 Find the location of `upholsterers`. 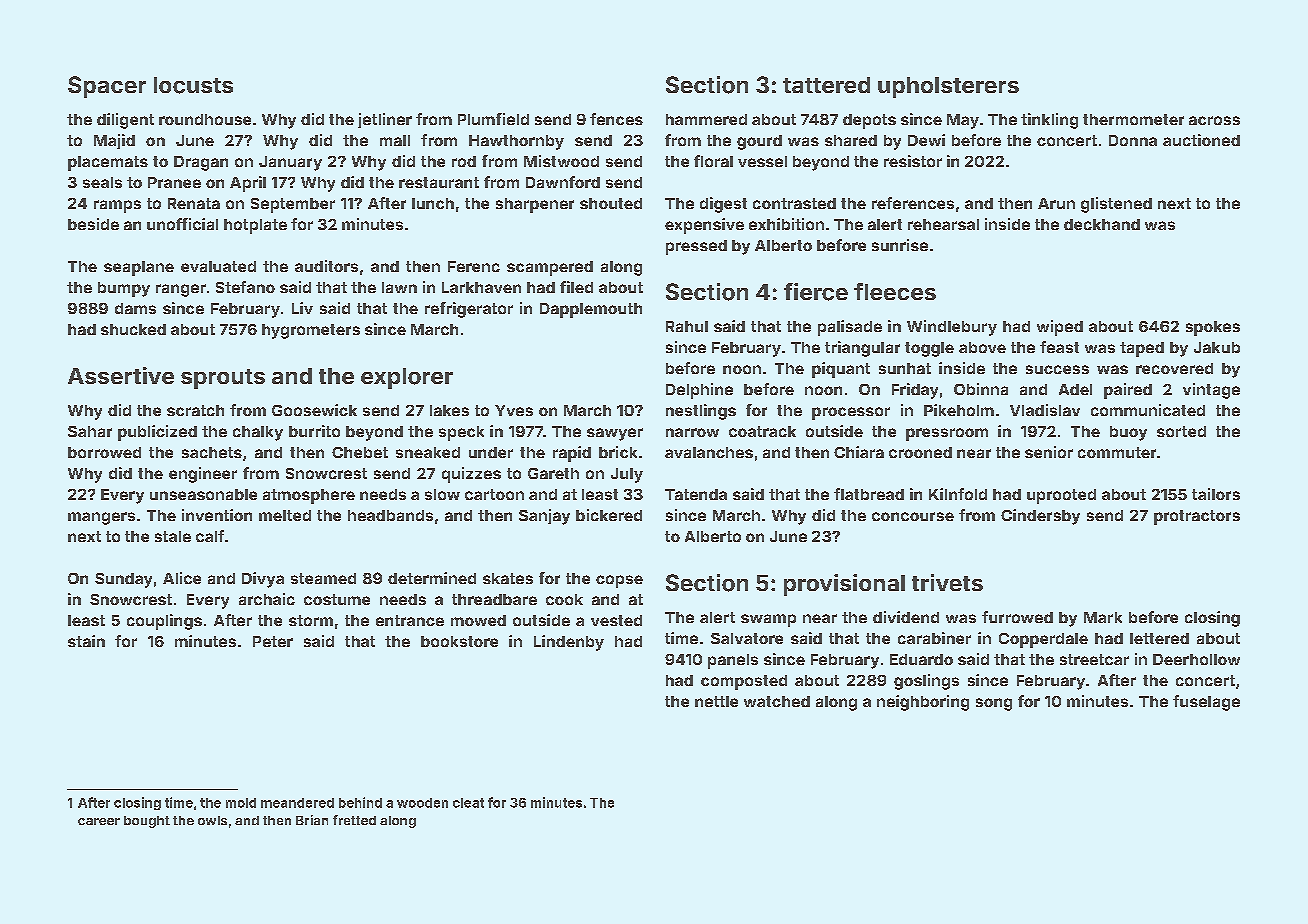

upholsterers is located at coordinates (948, 87).
